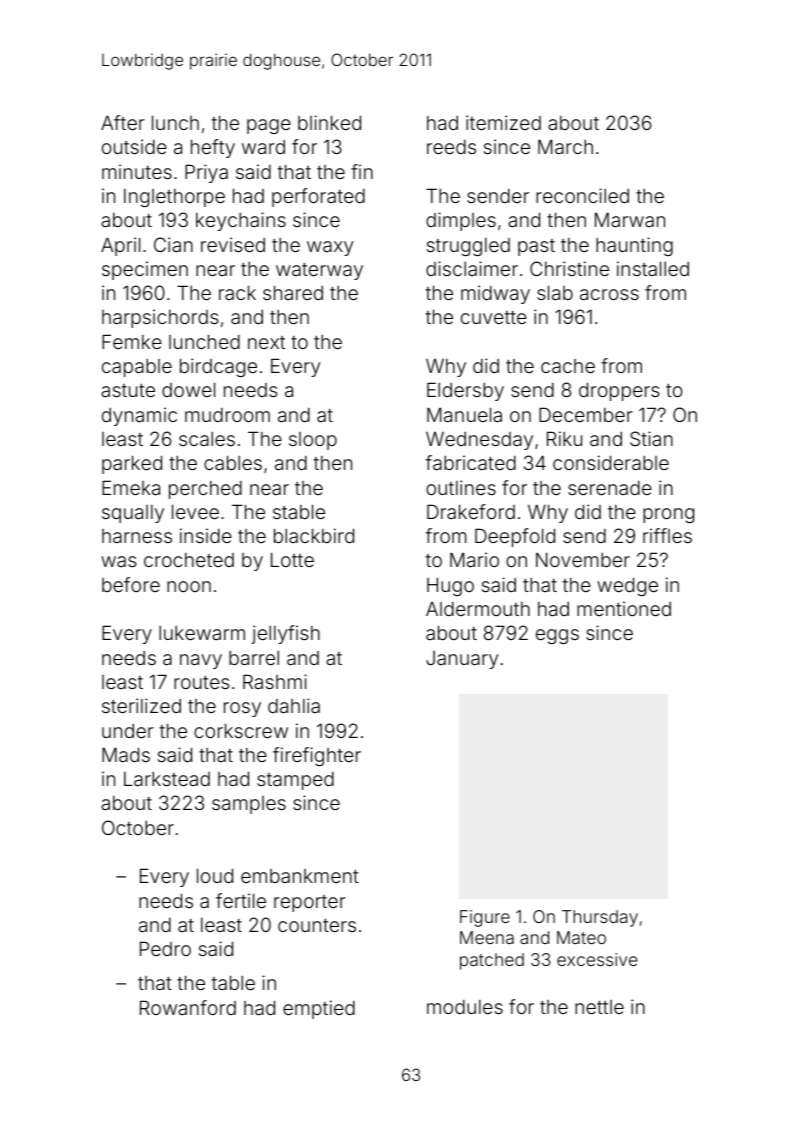  I want to click on reeds, so click(451, 147).
